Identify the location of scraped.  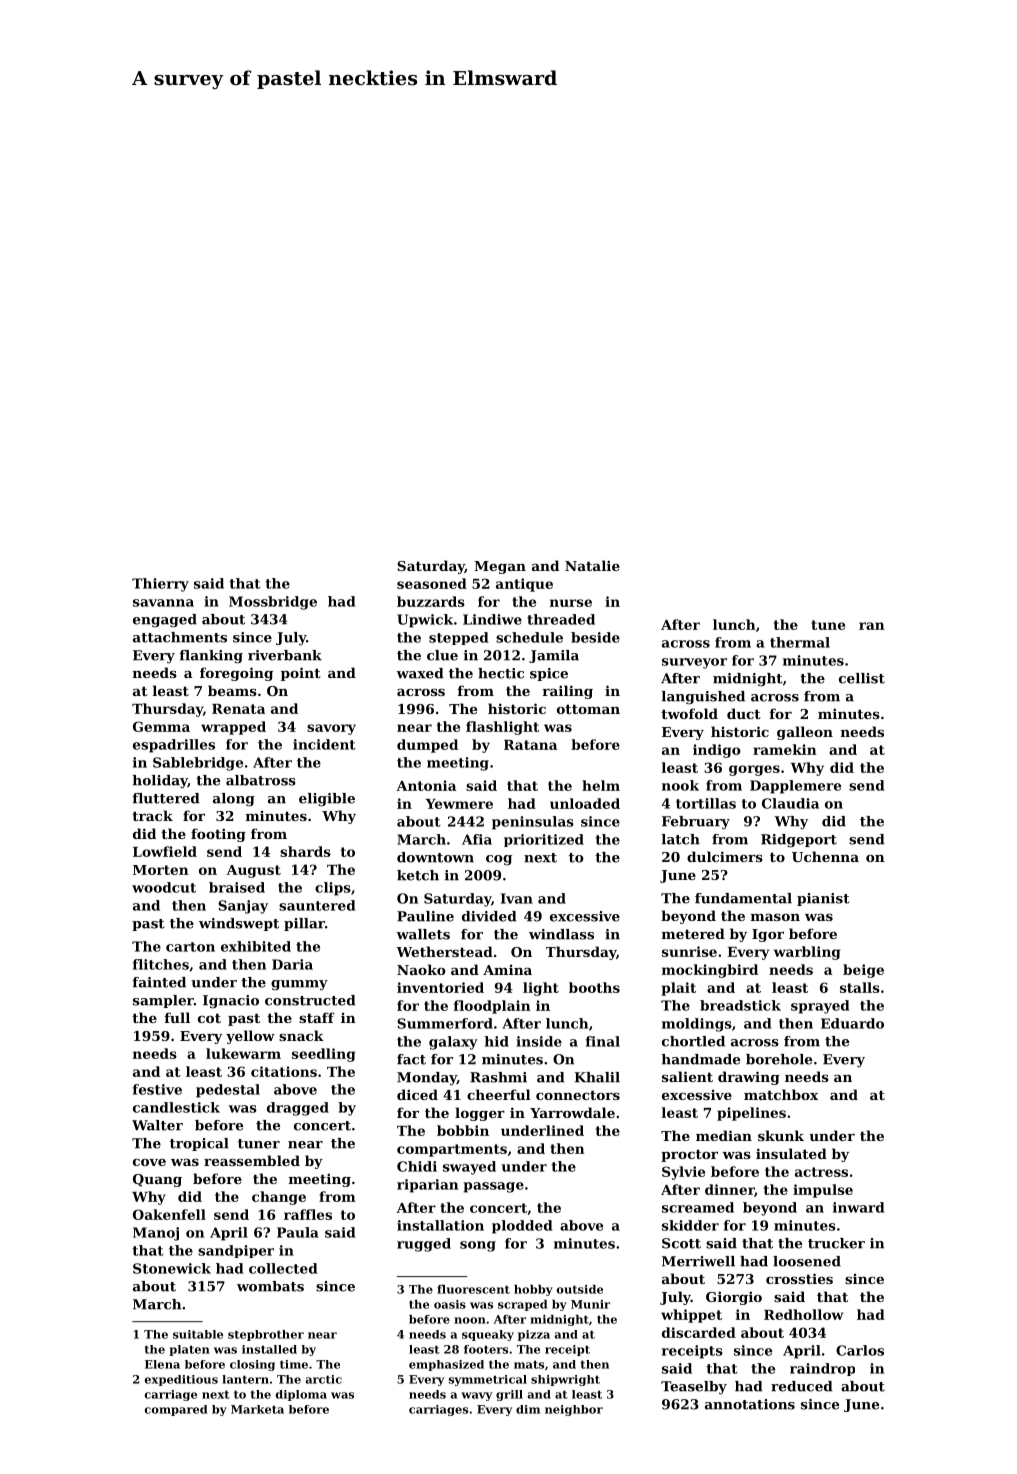
(522, 1305).
